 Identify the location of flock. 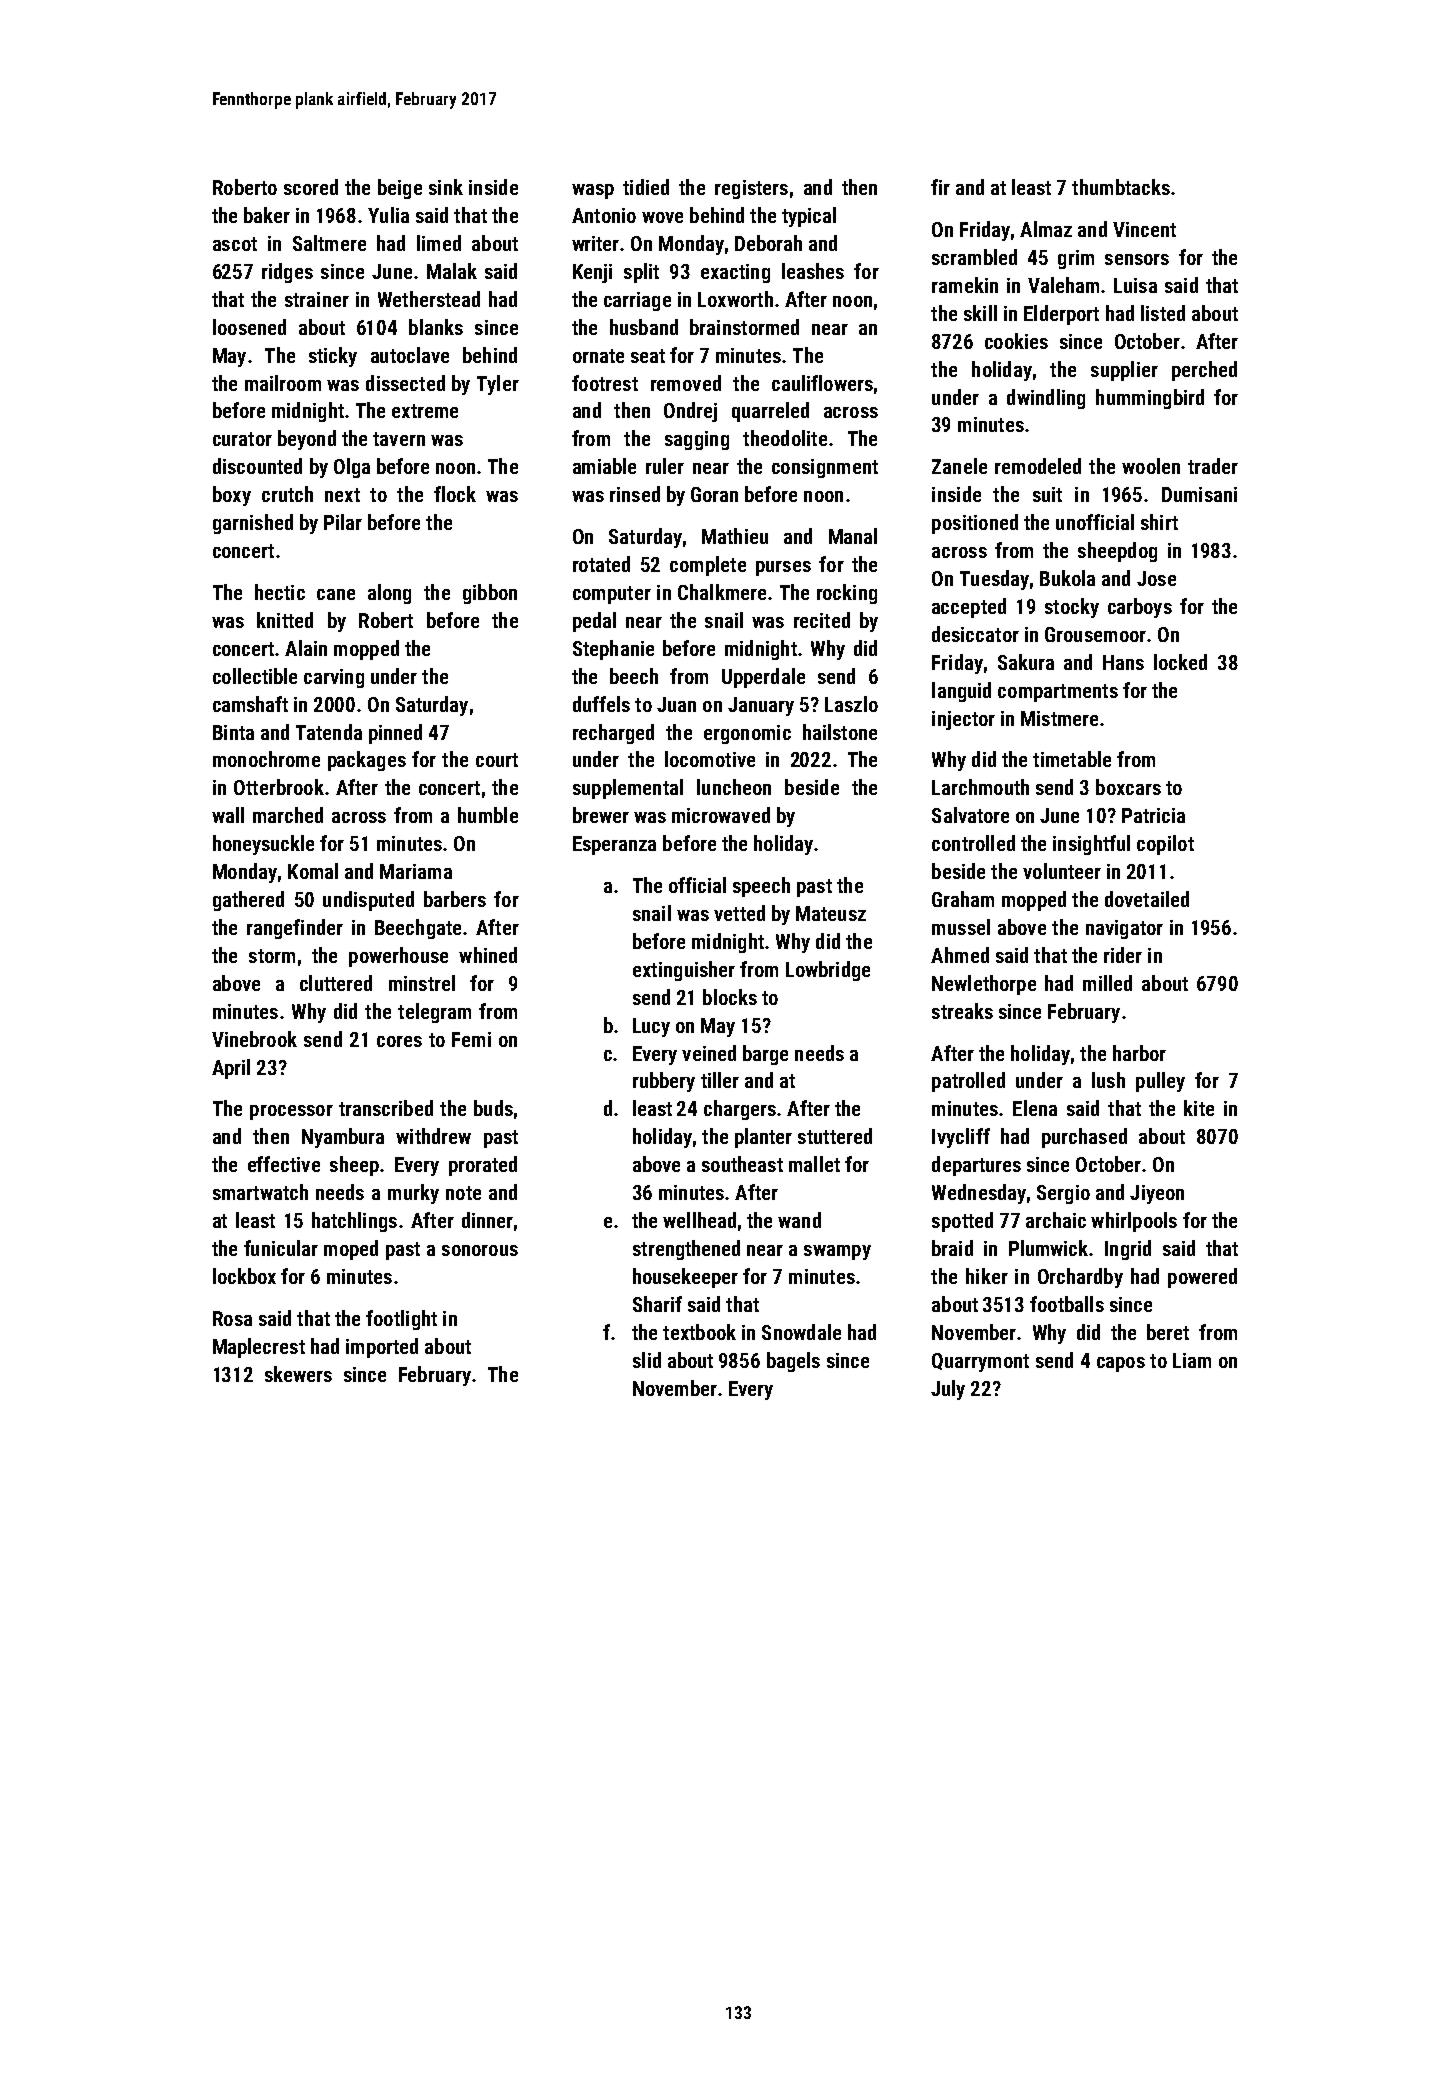
(455, 494).
